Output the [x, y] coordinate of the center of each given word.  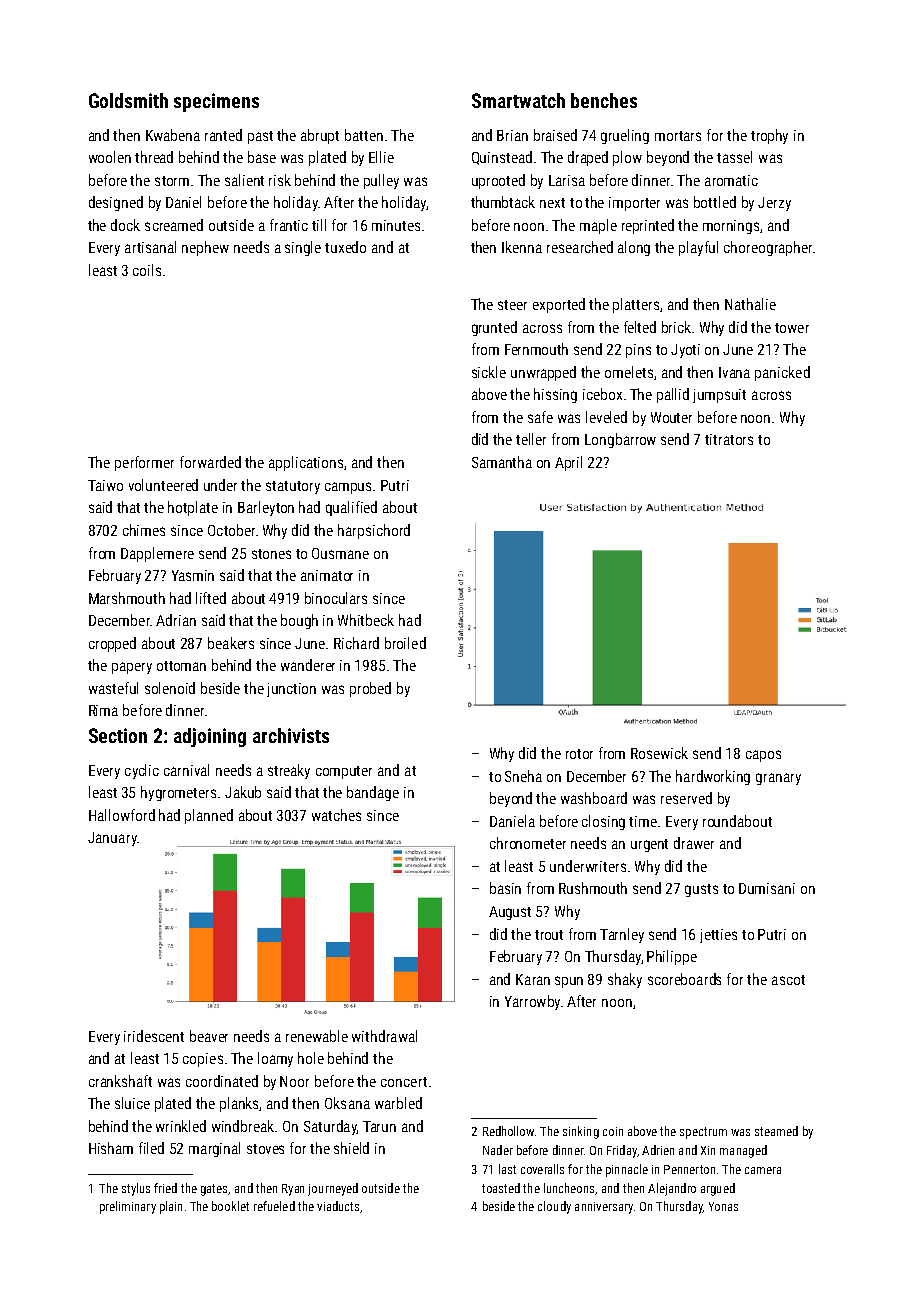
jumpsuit [719, 396]
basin [505, 888]
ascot [788, 980]
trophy [769, 136]
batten [364, 135]
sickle [489, 372]
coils [147, 270]
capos [763, 756]
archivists [291, 735]
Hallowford [122, 815]
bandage [373, 793]
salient [244, 180]
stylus [136, 1189]
